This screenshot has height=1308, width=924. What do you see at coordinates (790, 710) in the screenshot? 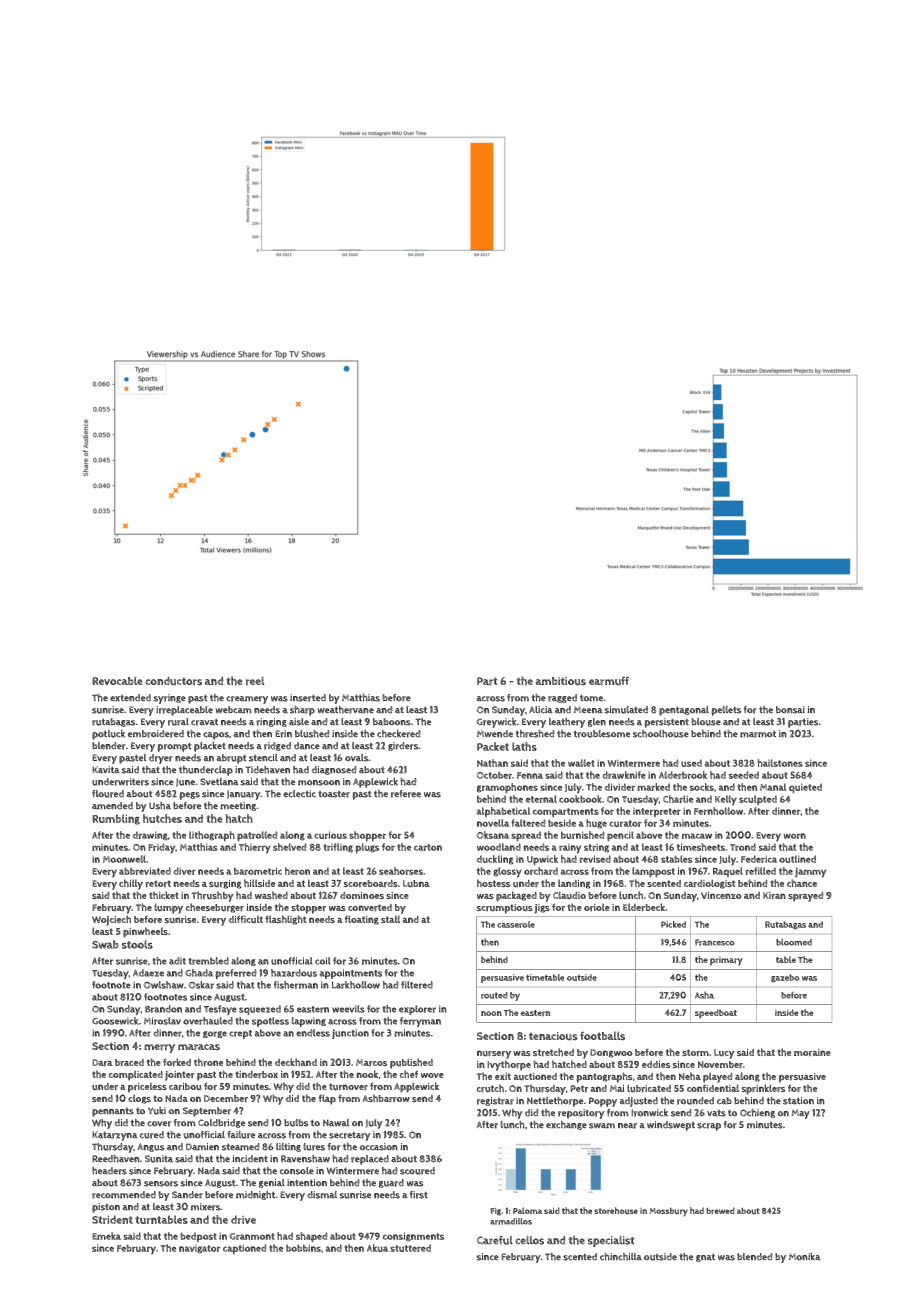
I see `bonsai` at bounding box center [790, 710].
